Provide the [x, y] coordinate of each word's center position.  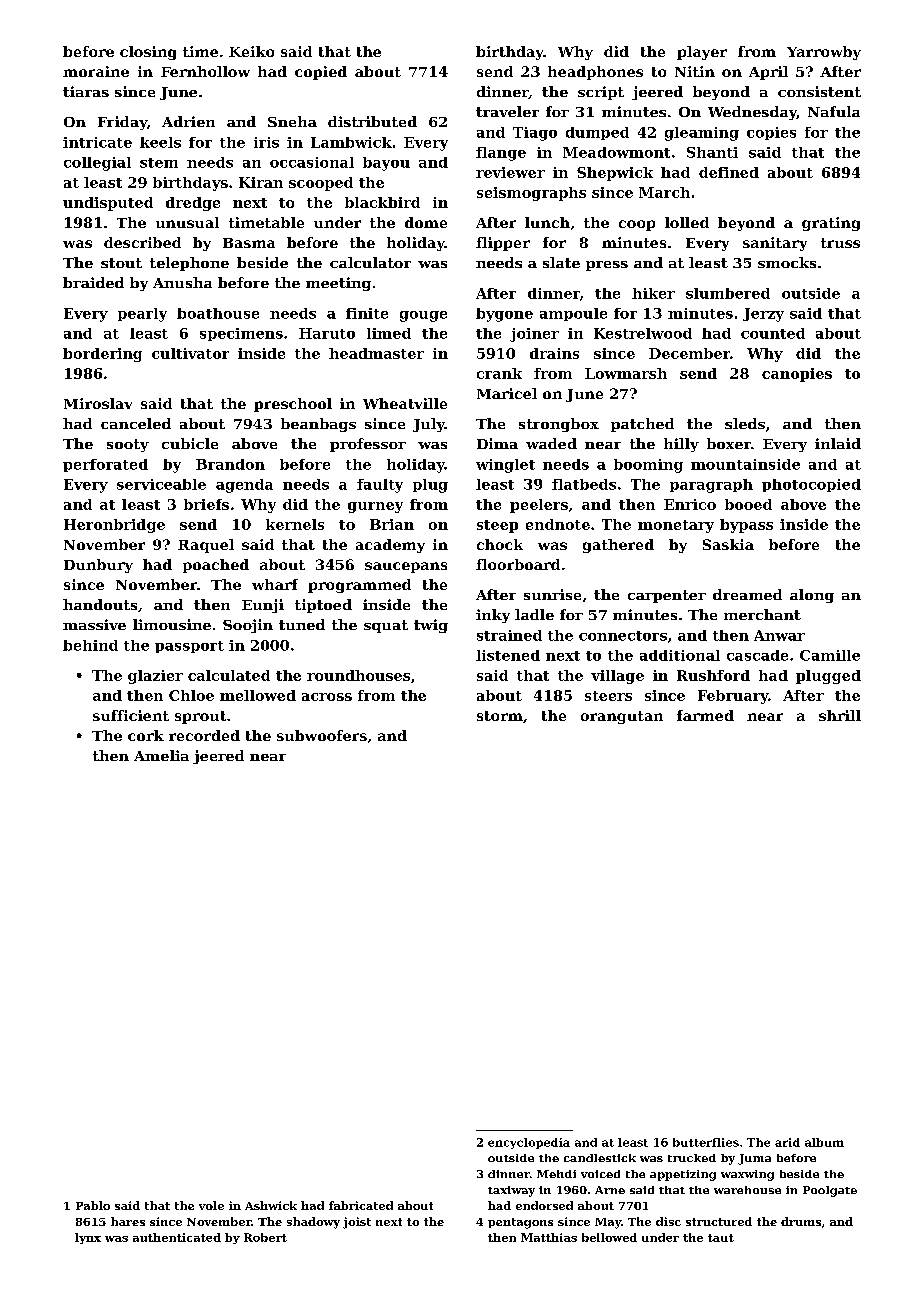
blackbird [382, 202]
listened [508, 655]
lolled [687, 222]
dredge [193, 204]
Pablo [93, 1205]
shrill [840, 715]
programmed [359, 586]
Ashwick [271, 1205]
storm [500, 716]
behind [90, 645]
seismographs [531, 194]
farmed [705, 715]
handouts [100, 604]
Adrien [188, 121]
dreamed [747, 594]
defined [729, 172]
